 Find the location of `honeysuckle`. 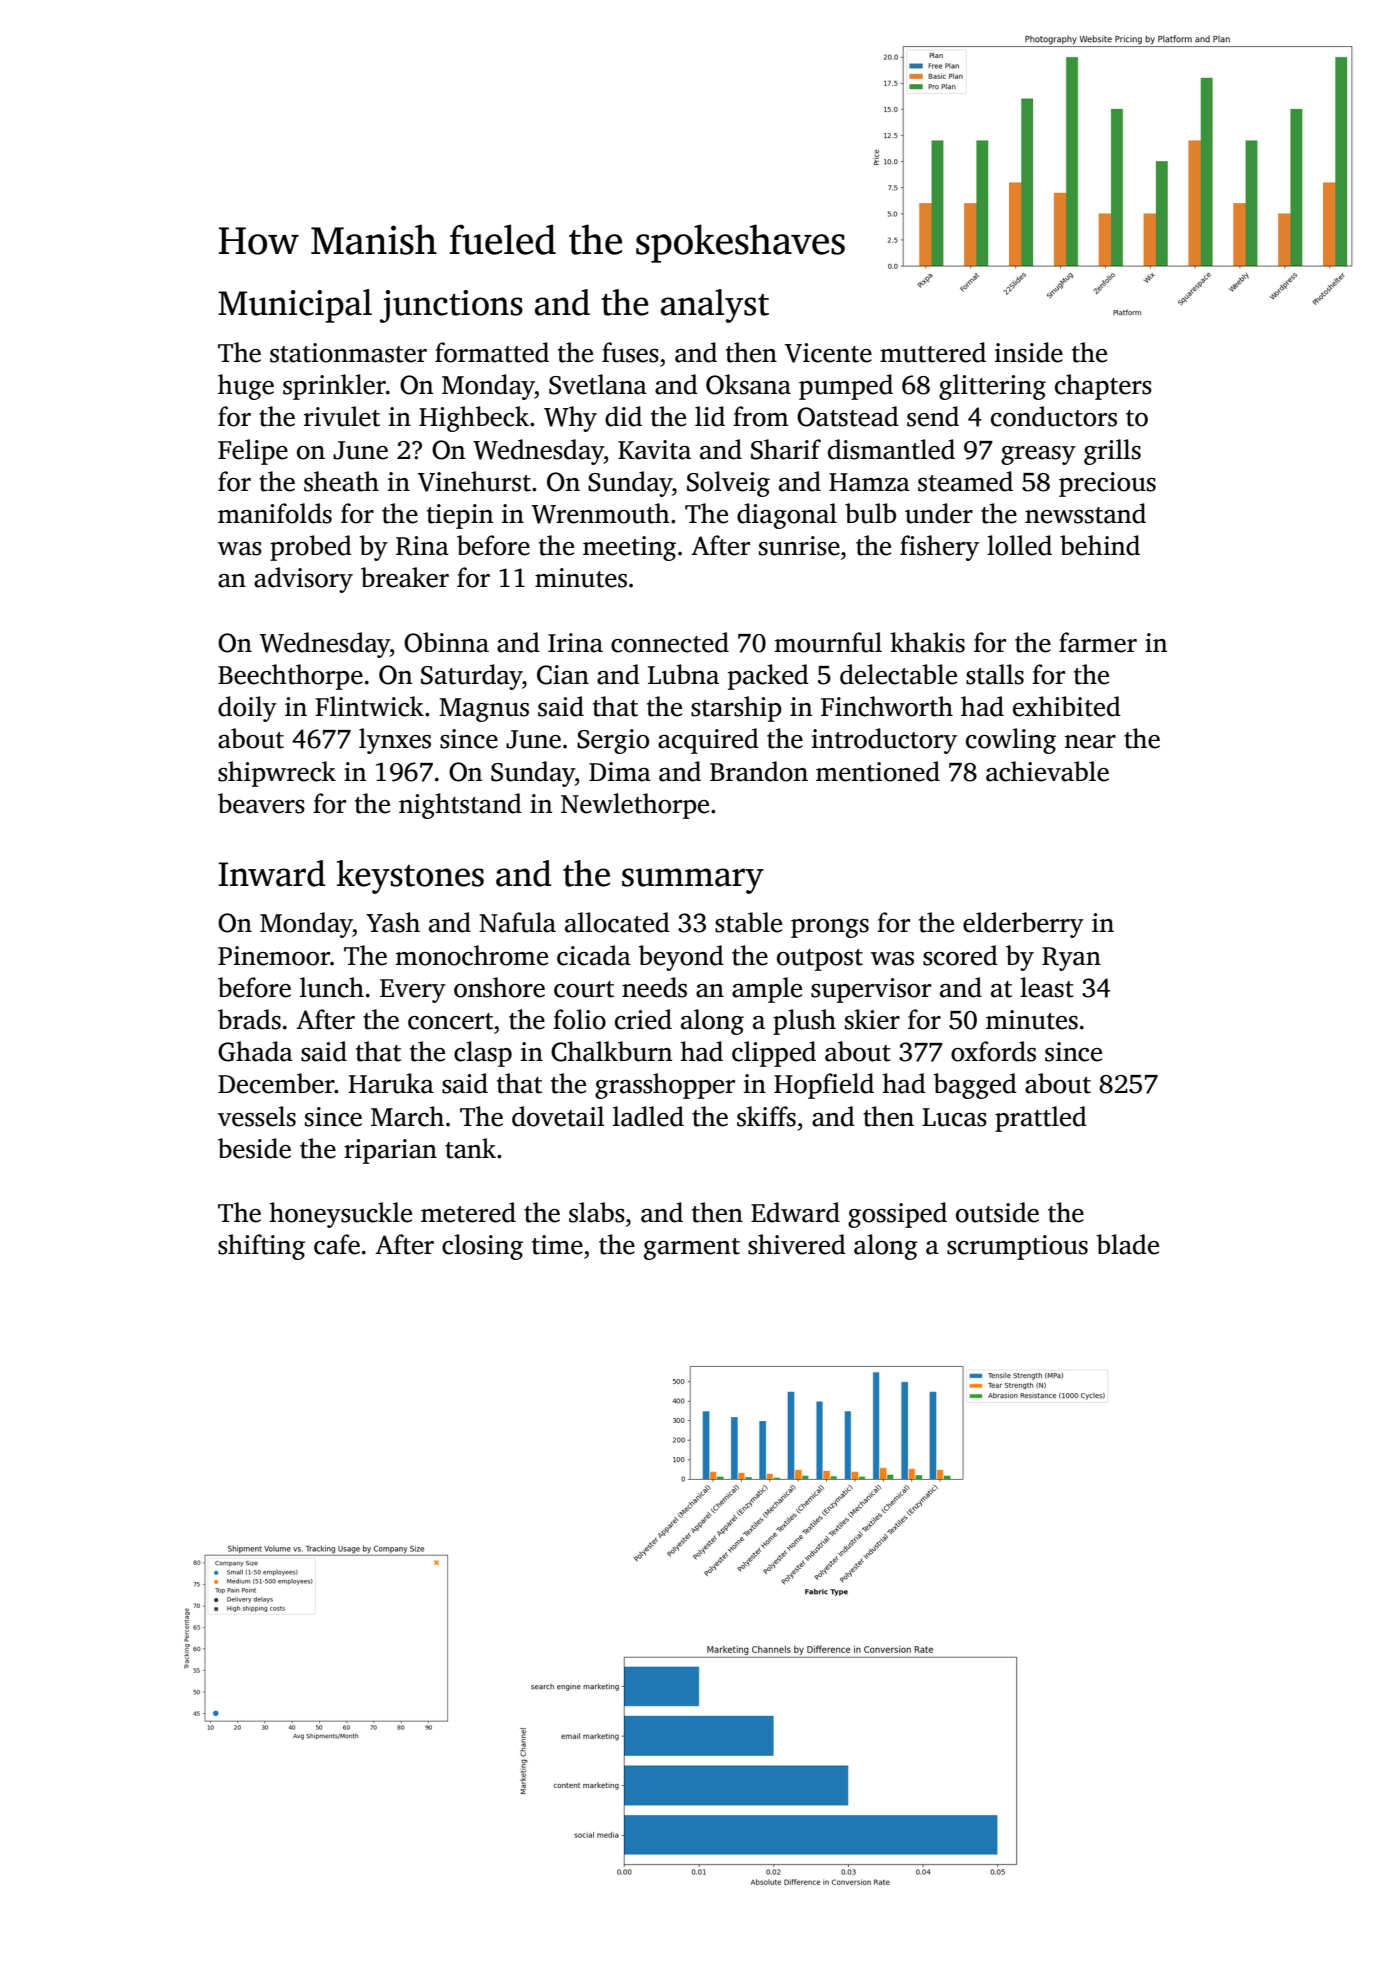

honeysuckle is located at coordinates (341, 1215).
